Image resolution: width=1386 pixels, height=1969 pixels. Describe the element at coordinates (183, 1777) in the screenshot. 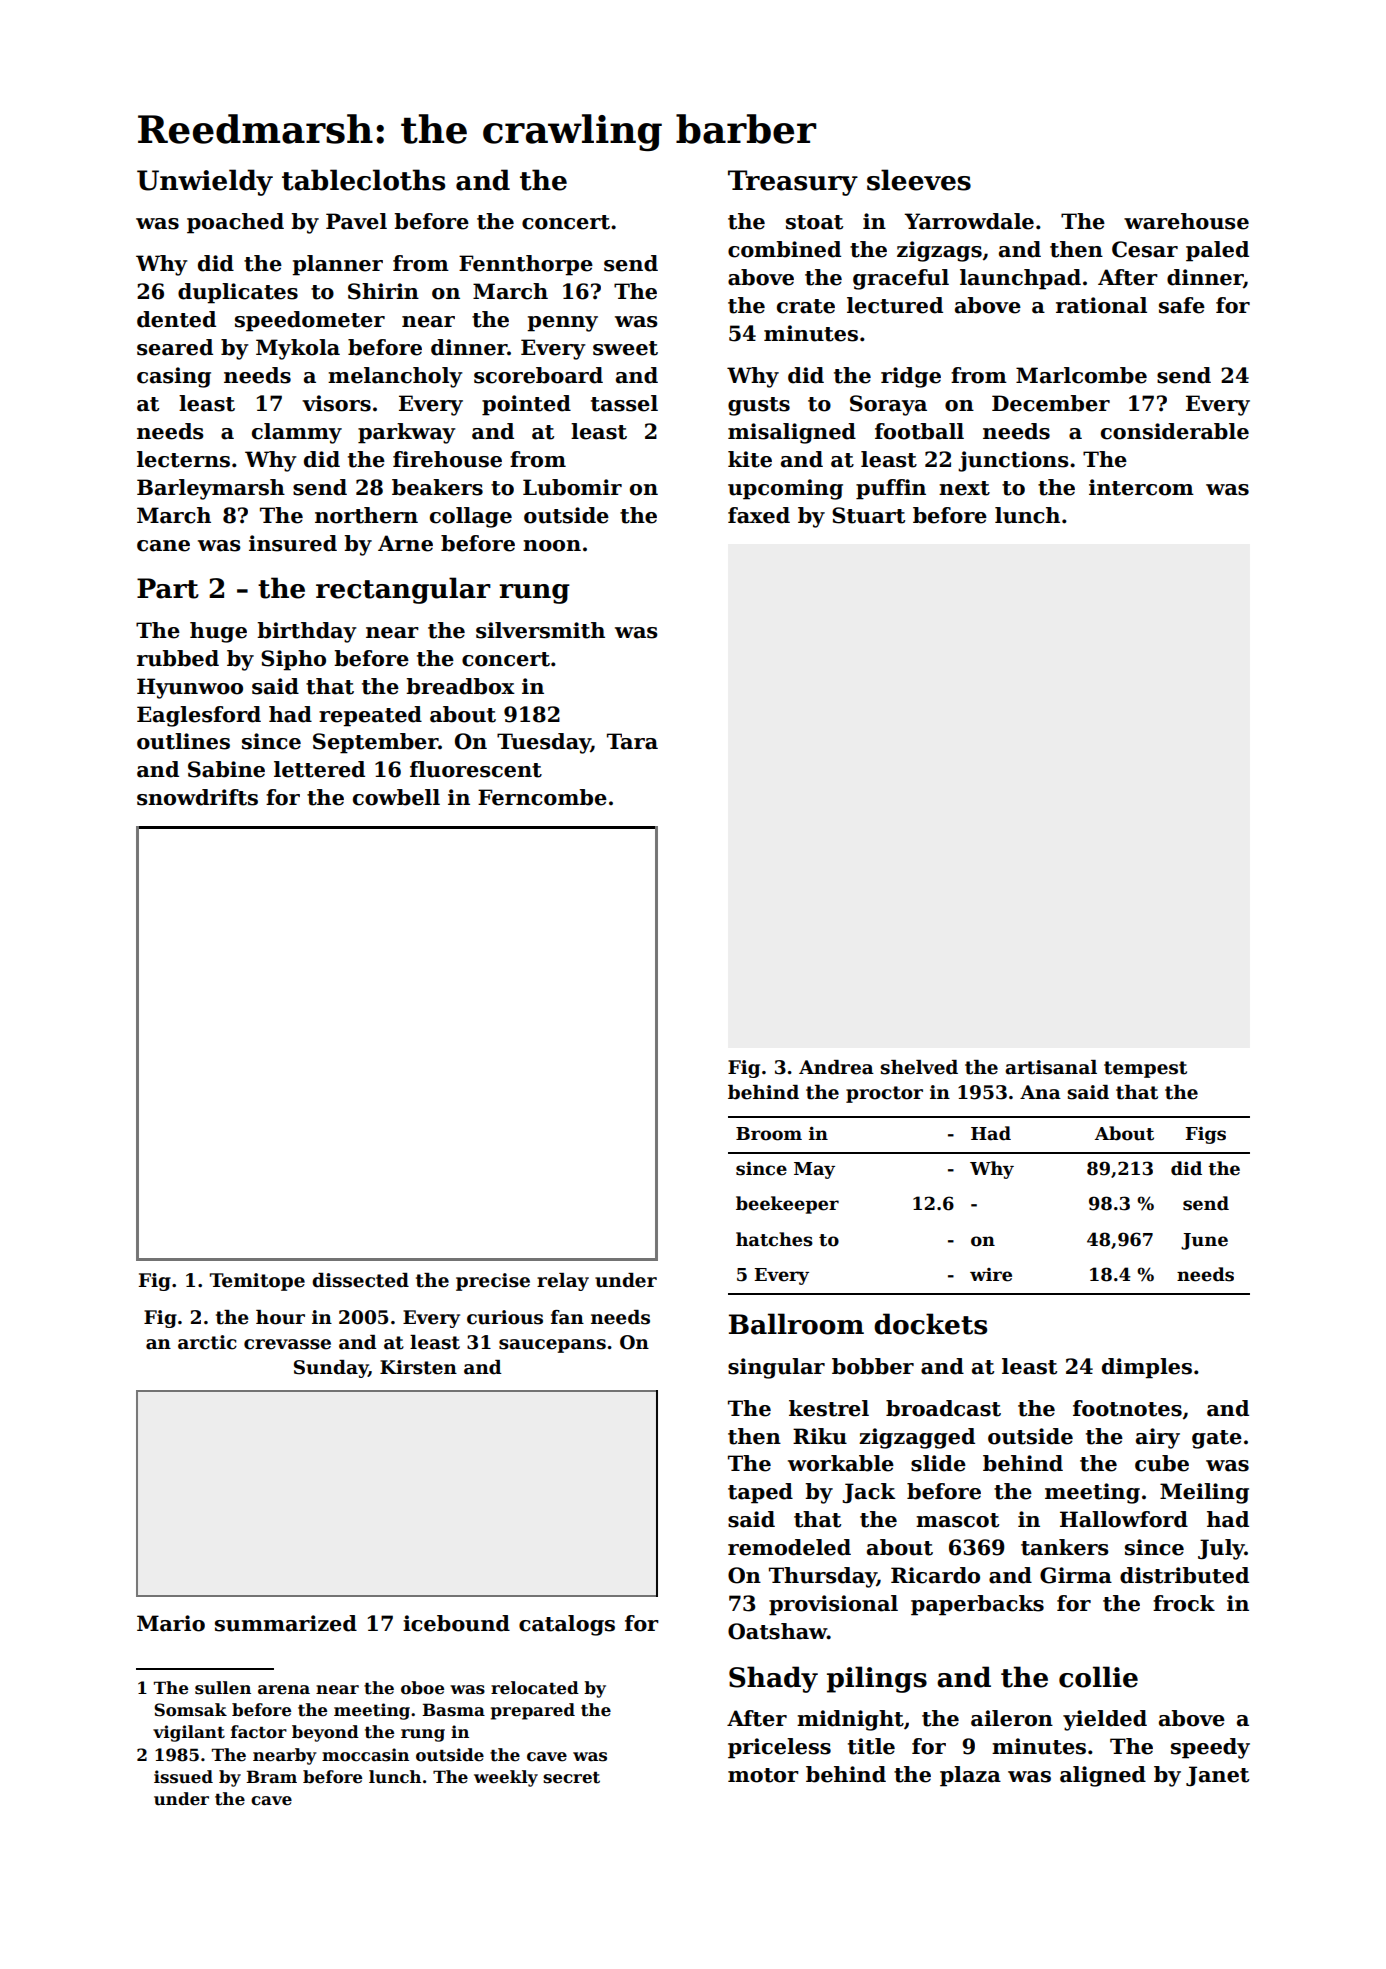

I see `issued` at that location.
